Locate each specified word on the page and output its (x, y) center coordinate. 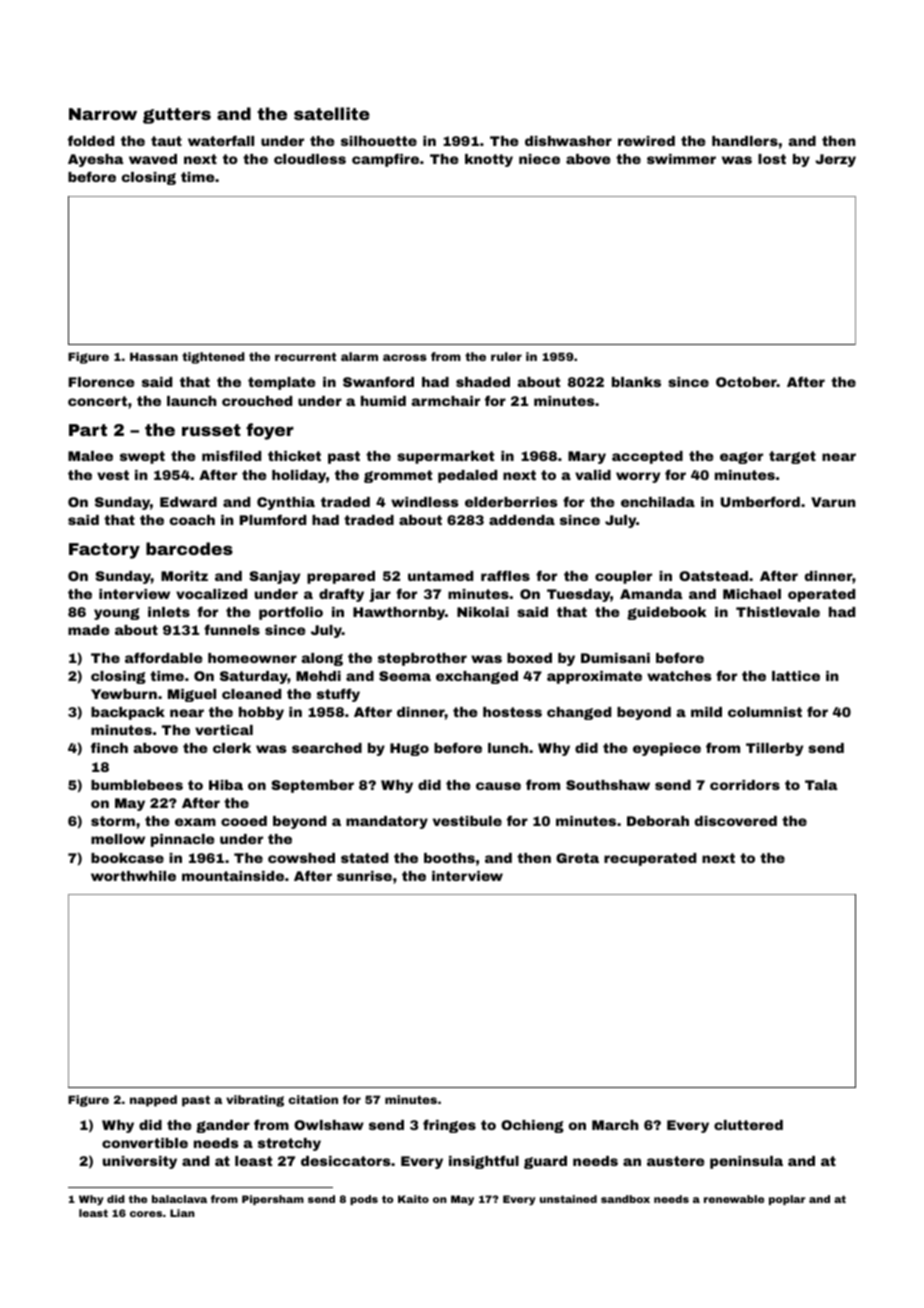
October (746, 382)
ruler (506, 356)
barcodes (189, 548)
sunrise (364, 876)
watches (679, 676)
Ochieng (532, 1126)
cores (146, 1214)
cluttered (748, 1125)
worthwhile (133, 876)
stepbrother (422, 659)
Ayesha (95, 160)
